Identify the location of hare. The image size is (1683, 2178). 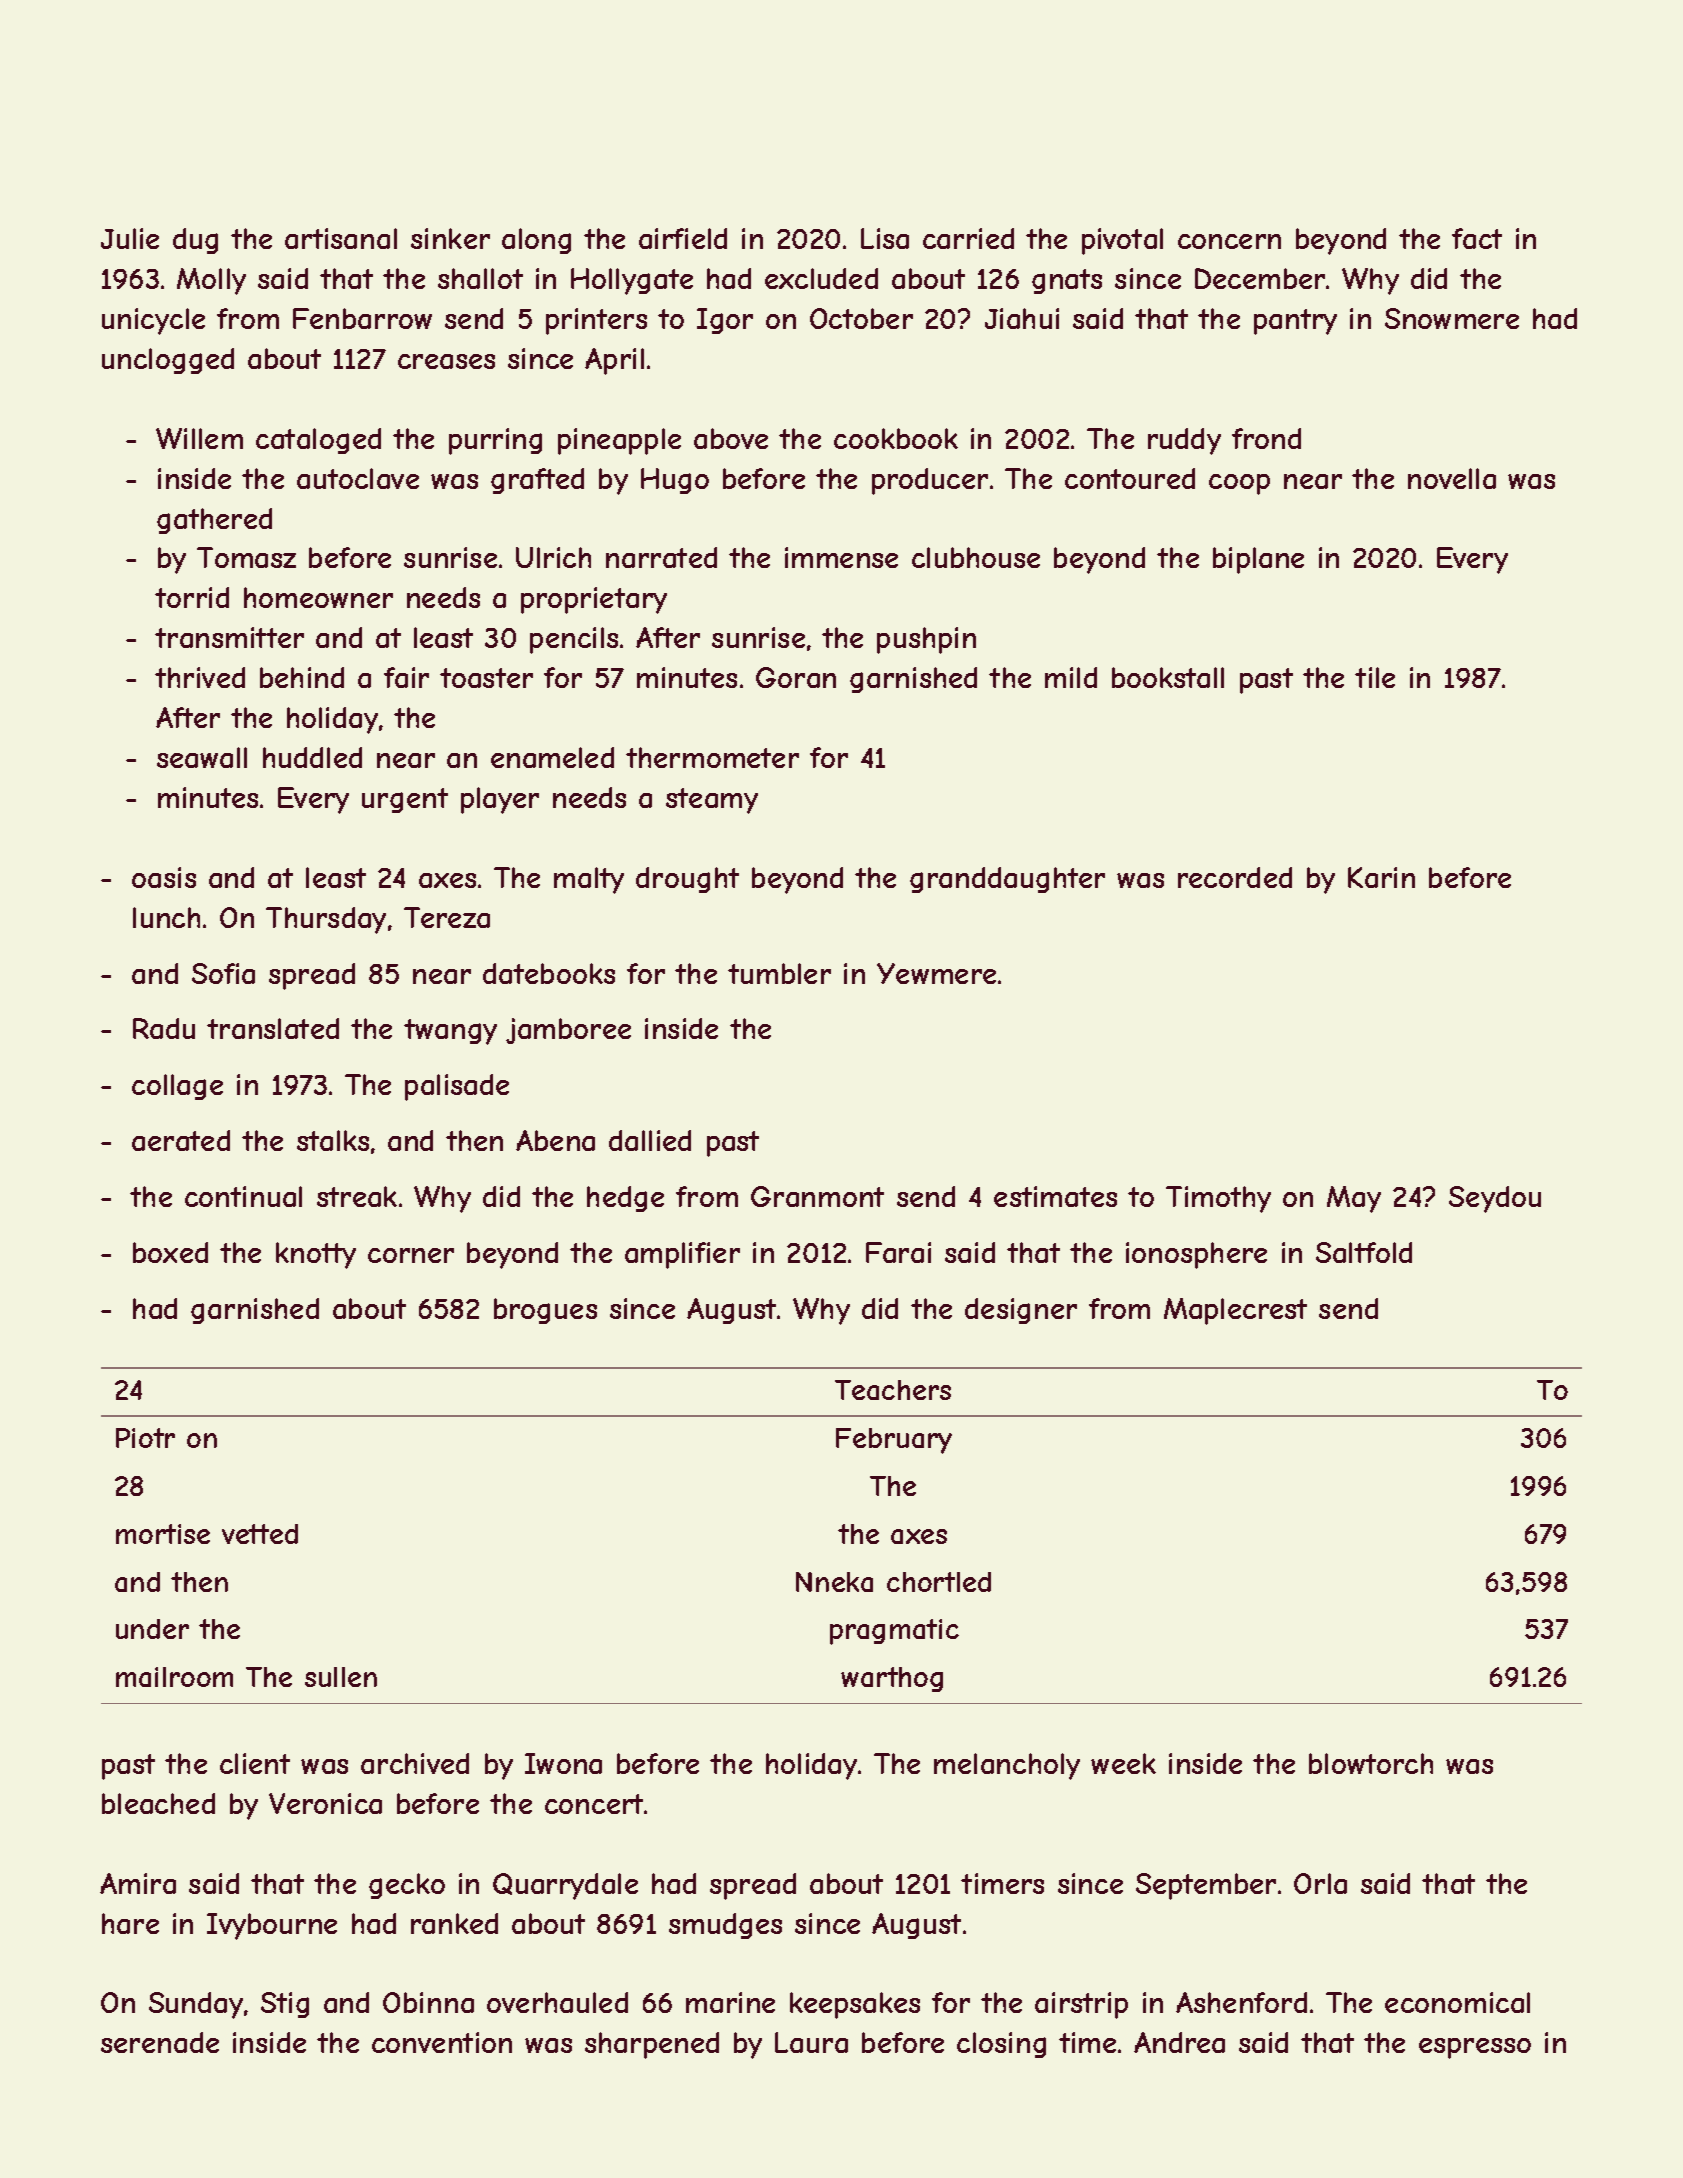
(130, 1923).
